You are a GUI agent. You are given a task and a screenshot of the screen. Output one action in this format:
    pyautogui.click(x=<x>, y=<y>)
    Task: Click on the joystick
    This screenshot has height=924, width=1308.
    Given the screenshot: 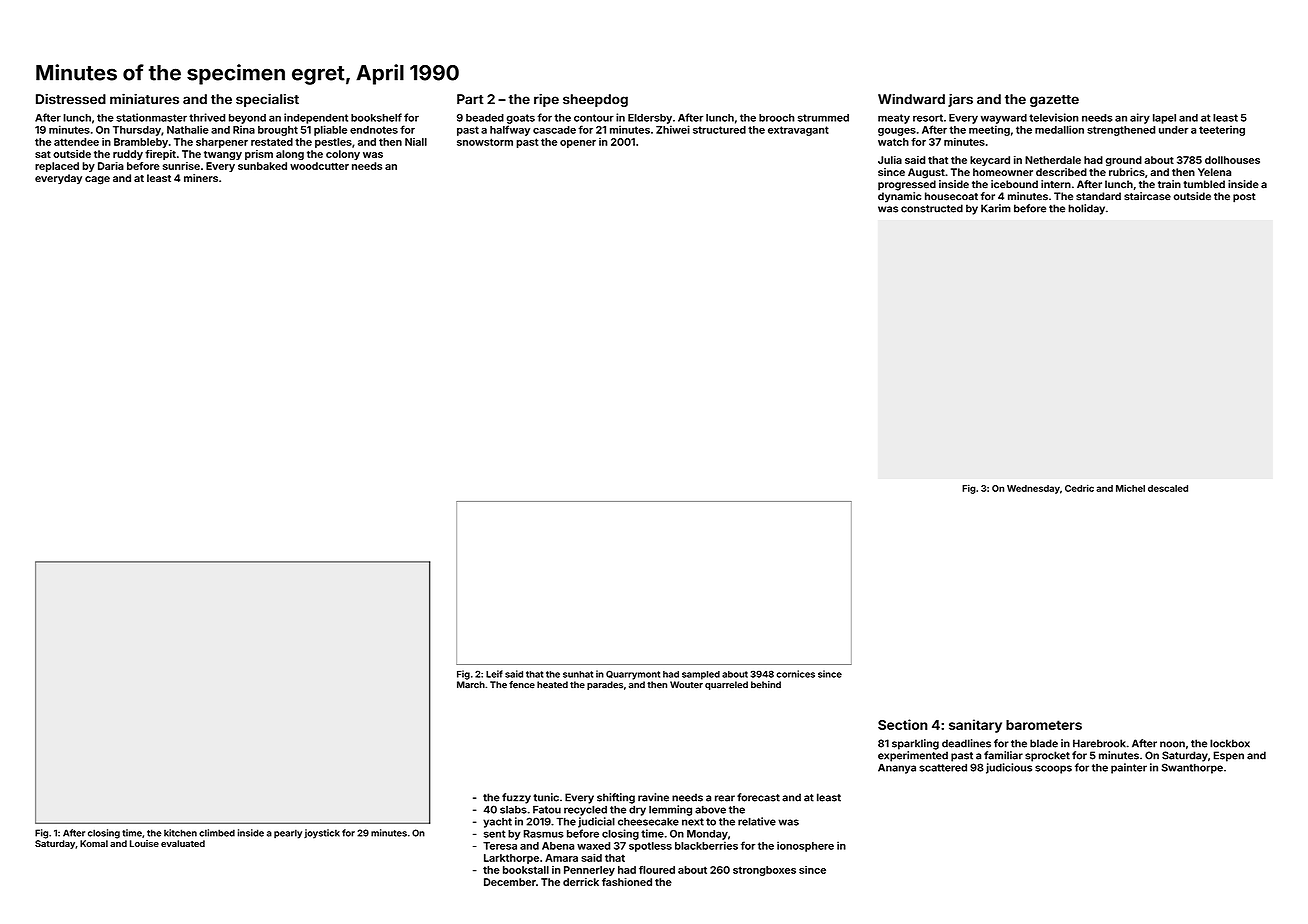 What is the action you would take?
    pyautogui.click(x=322, y=834)
